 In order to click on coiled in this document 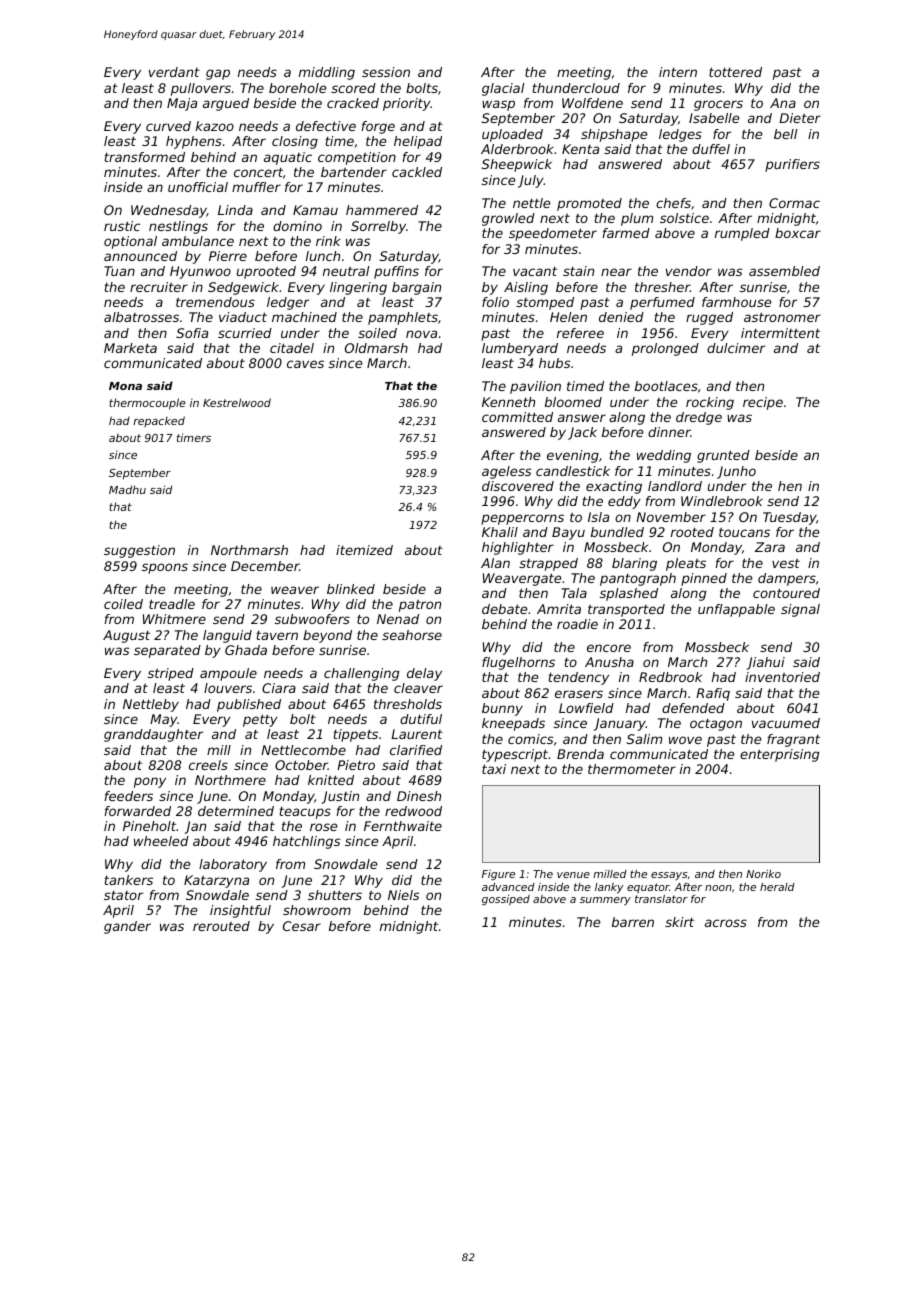, I will do `click(123, 604)`.
